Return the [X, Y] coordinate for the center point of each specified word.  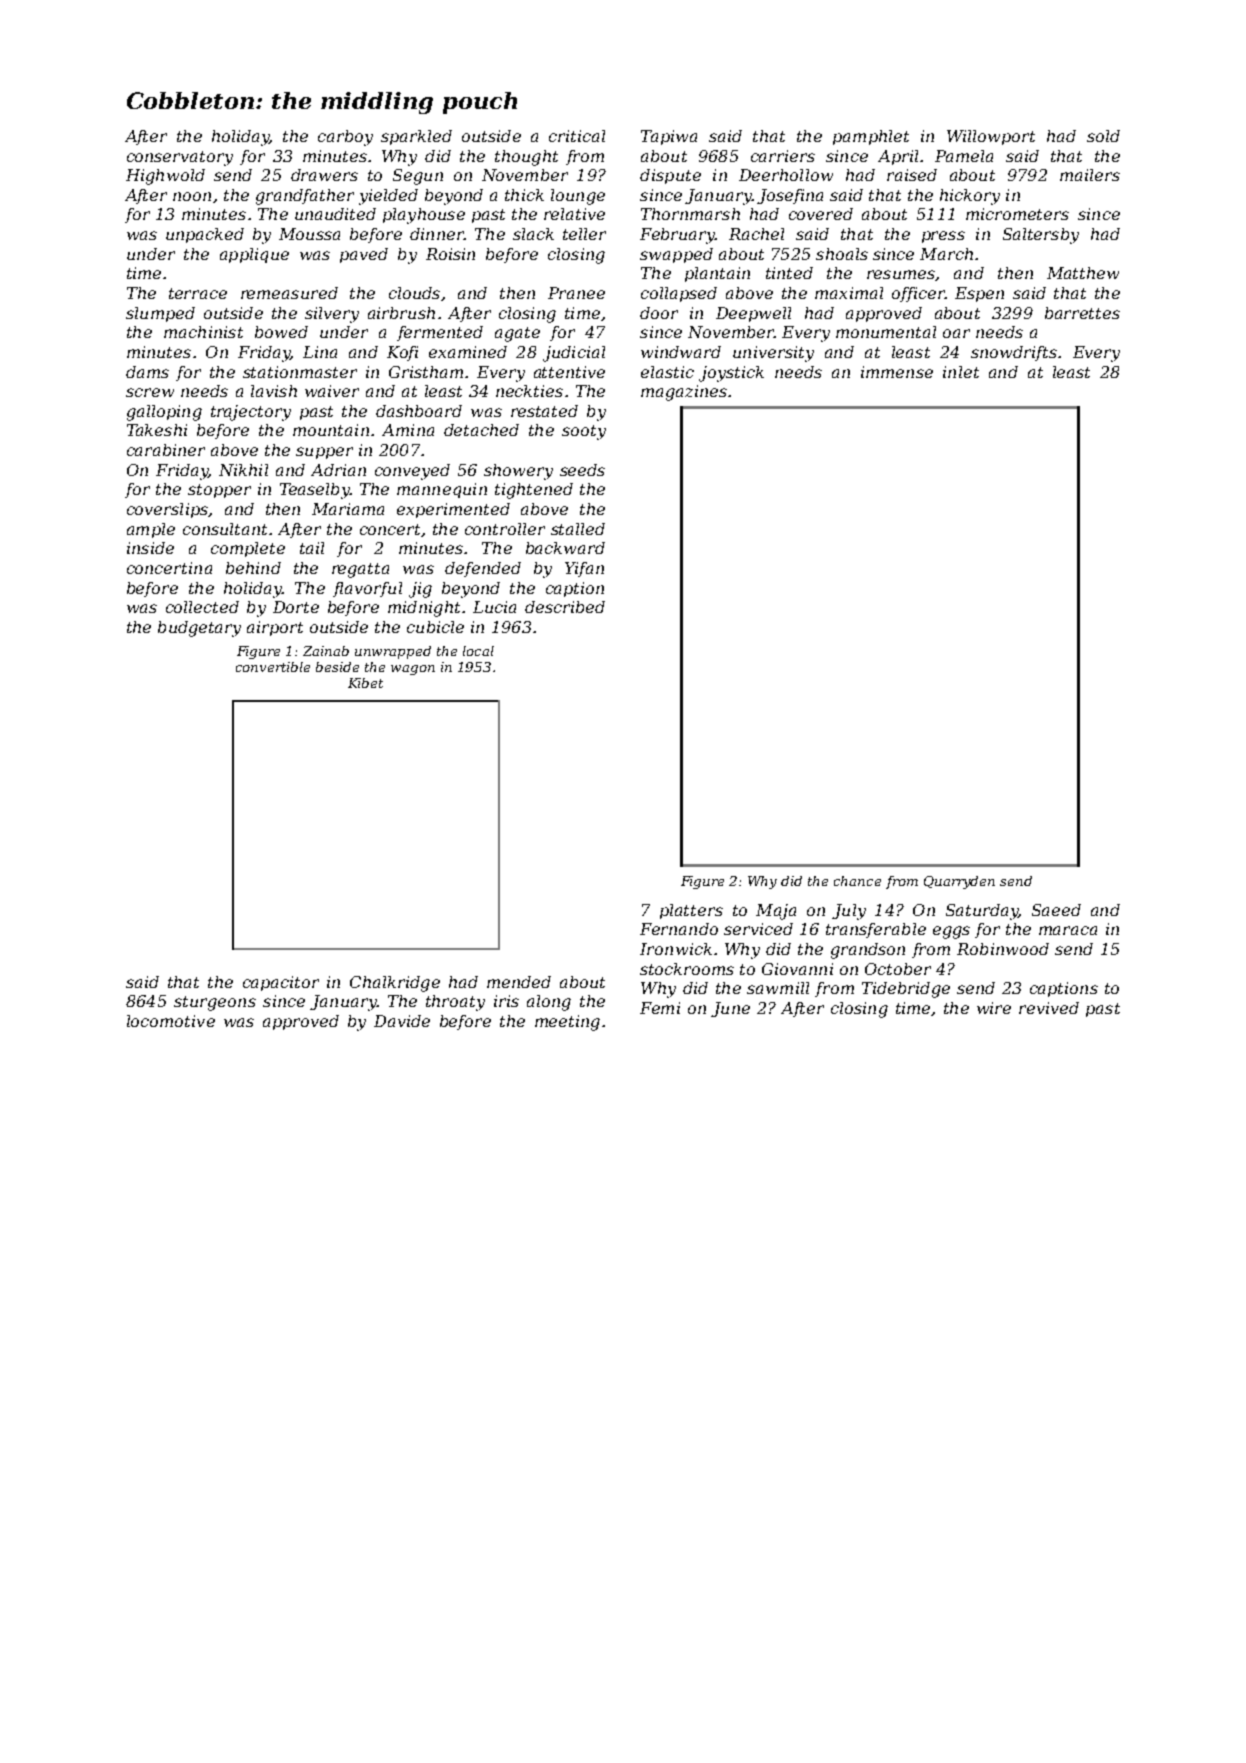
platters [691, 911]
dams [147, 372]
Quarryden [959, 882]
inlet [961, 372]
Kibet [365, 683]
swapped [676, 255]
